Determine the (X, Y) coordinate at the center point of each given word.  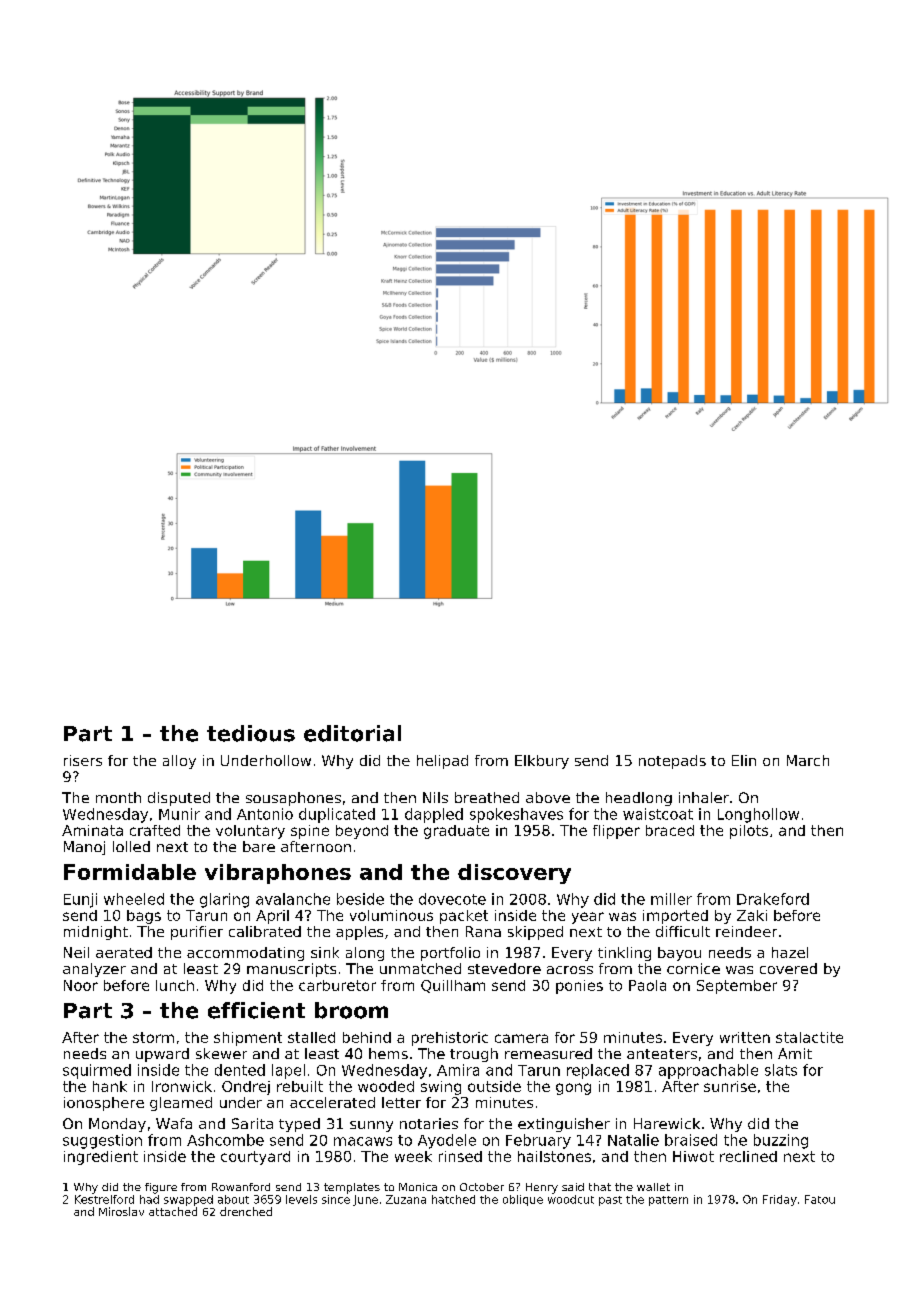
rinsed (460, 1156)
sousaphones (293, 799)
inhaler (704, 797)
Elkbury (542, 762)
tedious (251, 733)
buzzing (781, 1141)
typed (299, 1125)
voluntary (250, 832)
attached (173, 1211)
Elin (744, 760)
